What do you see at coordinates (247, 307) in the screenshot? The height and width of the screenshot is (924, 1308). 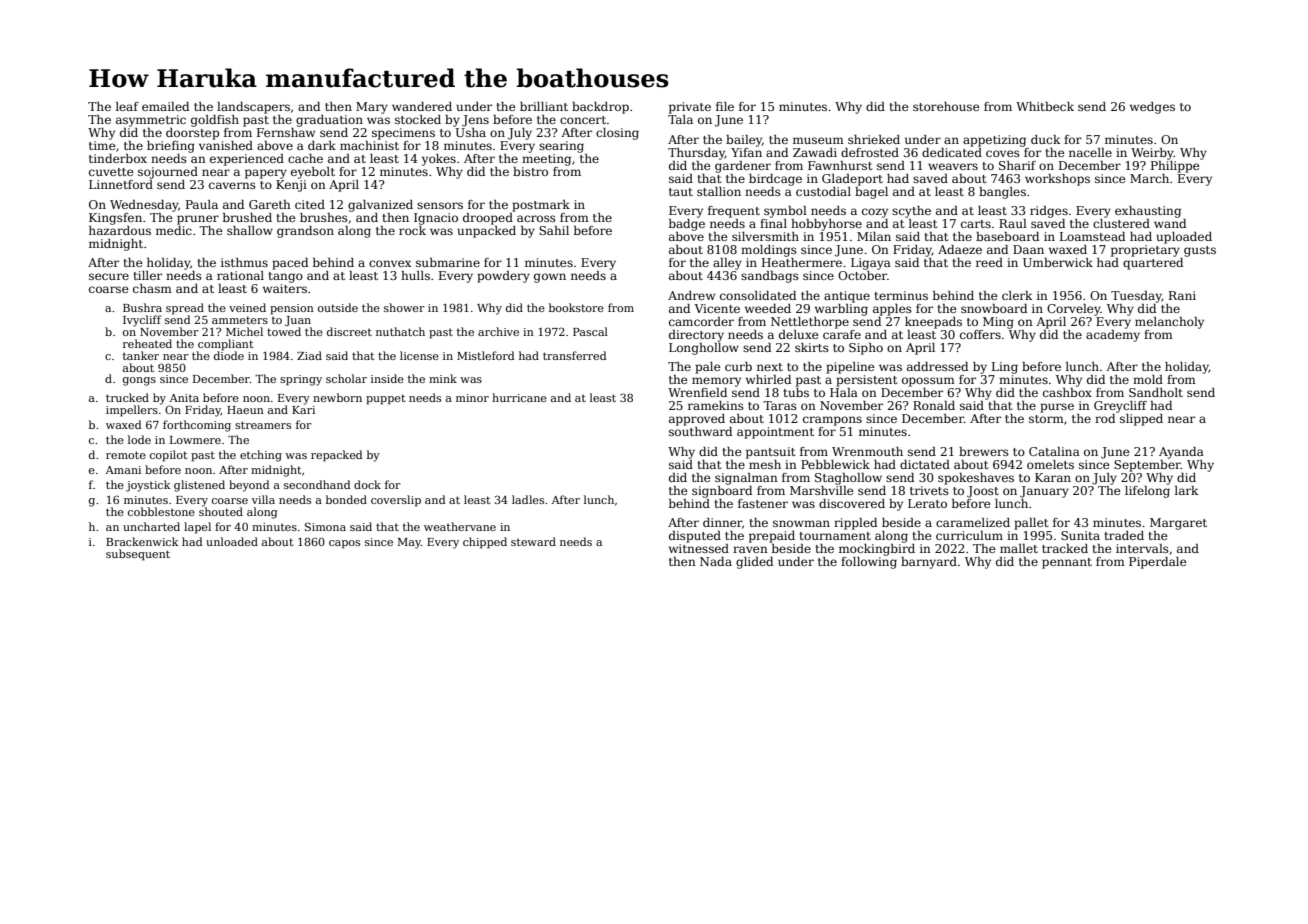 I see `veined` at bounding box center [247, 307].
